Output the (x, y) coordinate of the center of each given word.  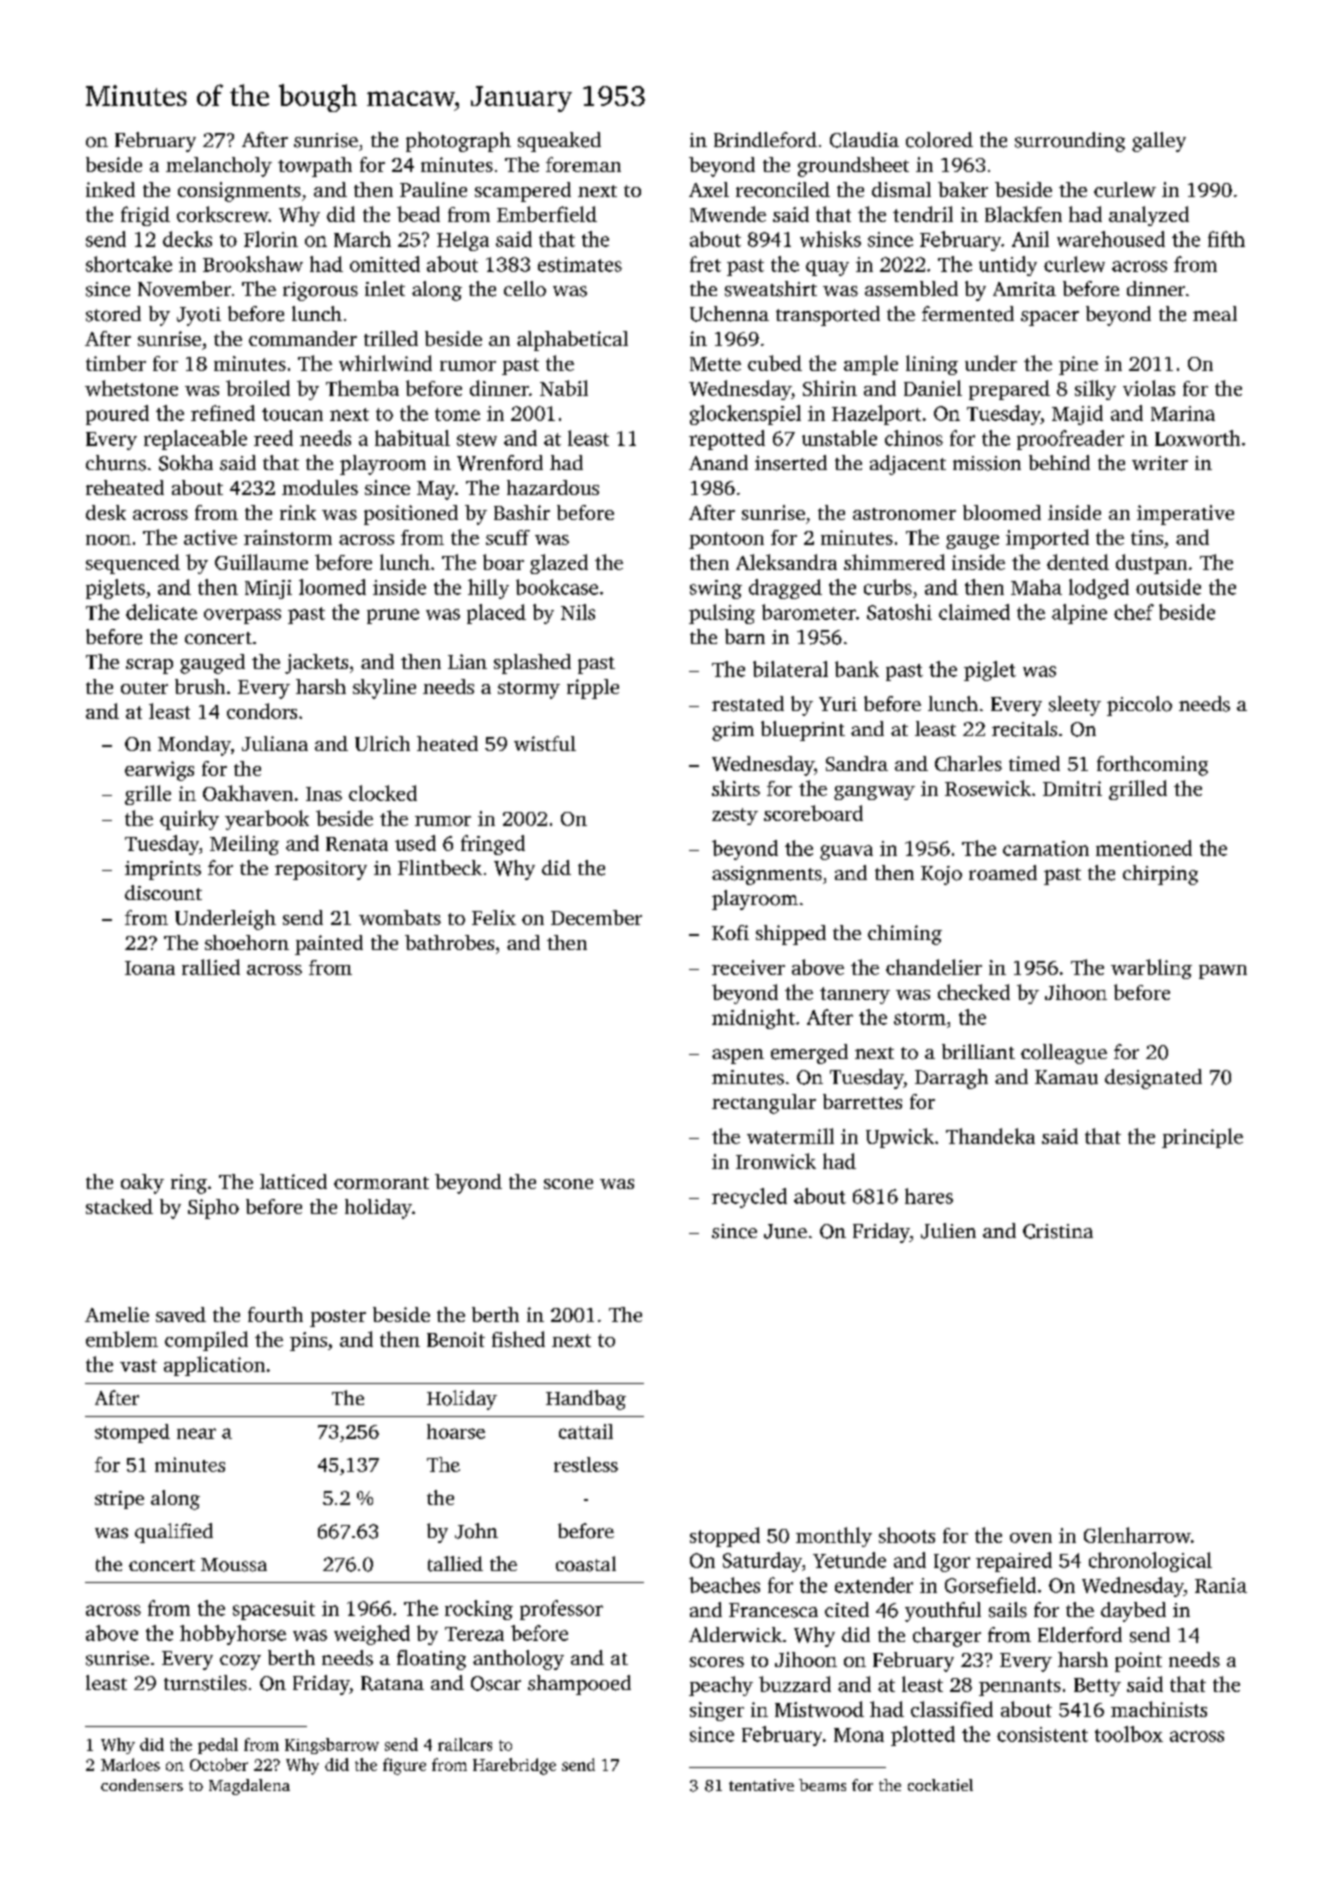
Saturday (762, 1562)
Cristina (1058, 1231)
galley (1159, 142)
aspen (738, 1056)
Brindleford (765, 140)
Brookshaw (253, 264)
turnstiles (205, 1683)
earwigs (159, 771)
